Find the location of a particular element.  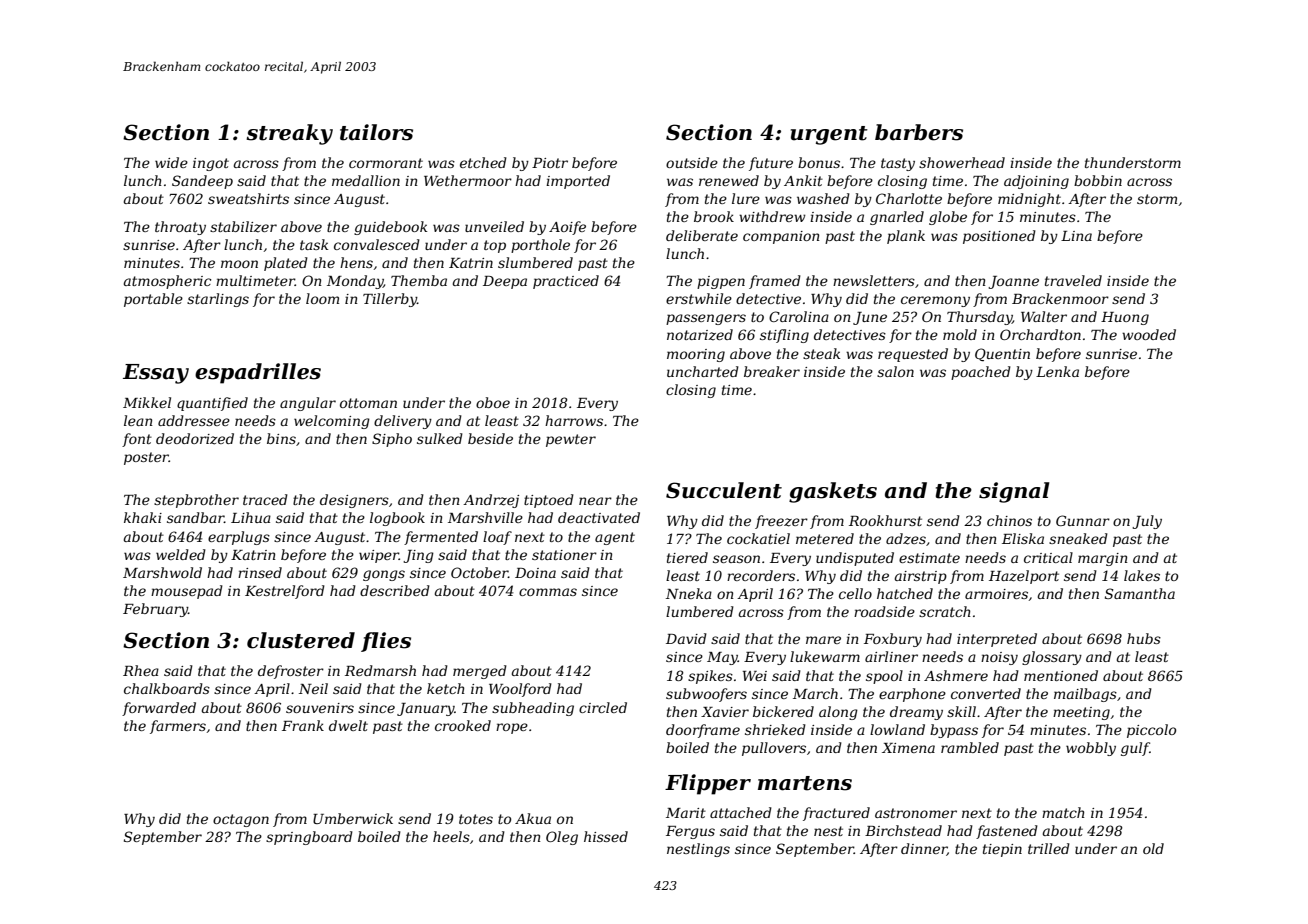

withdrew is located at coordinates (772, 216).
